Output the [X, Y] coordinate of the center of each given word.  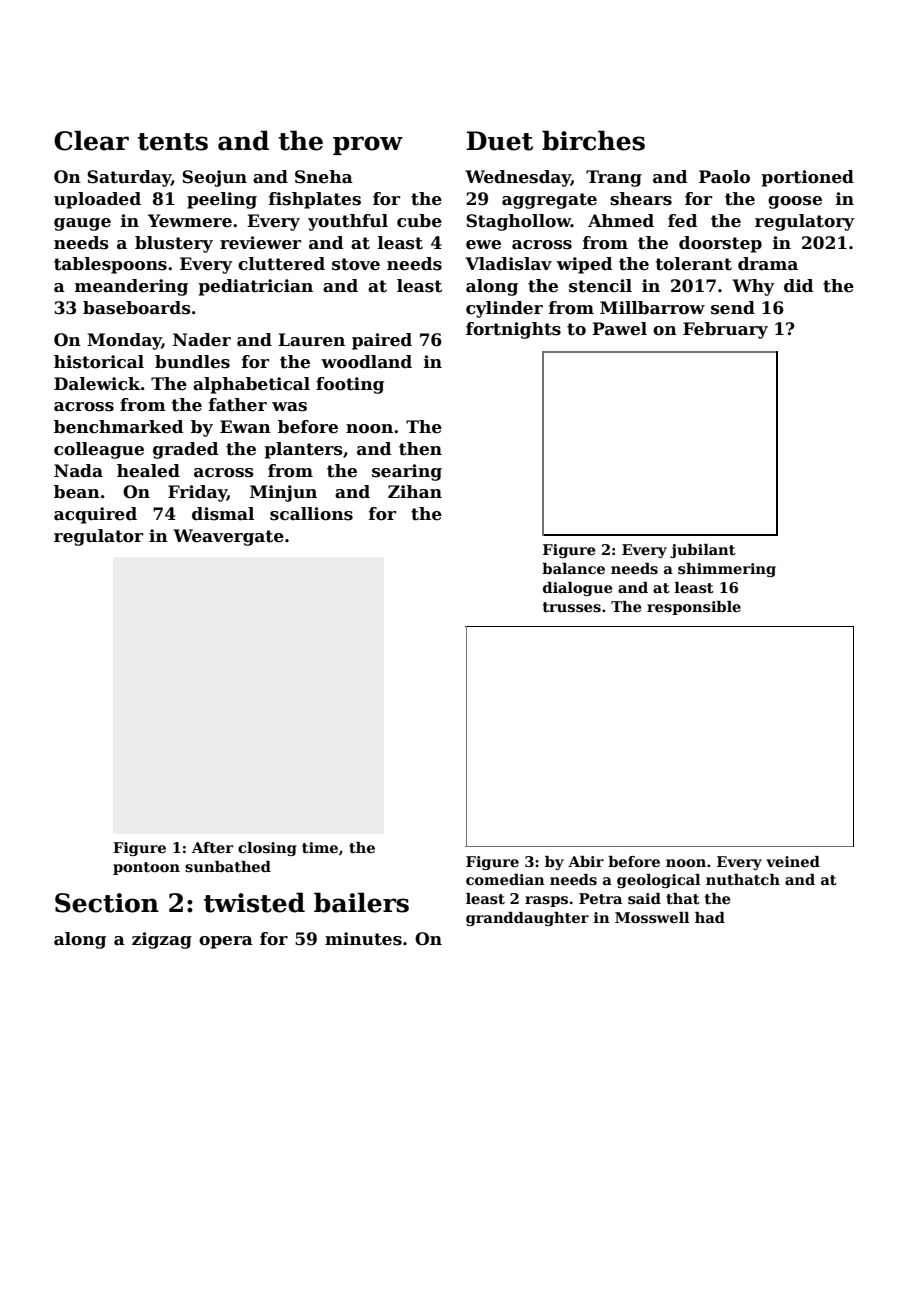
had [710, 917]
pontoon [146, 868]
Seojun [214, 178]
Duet [499, 141]
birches [593, 140]
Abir [586, 861]
